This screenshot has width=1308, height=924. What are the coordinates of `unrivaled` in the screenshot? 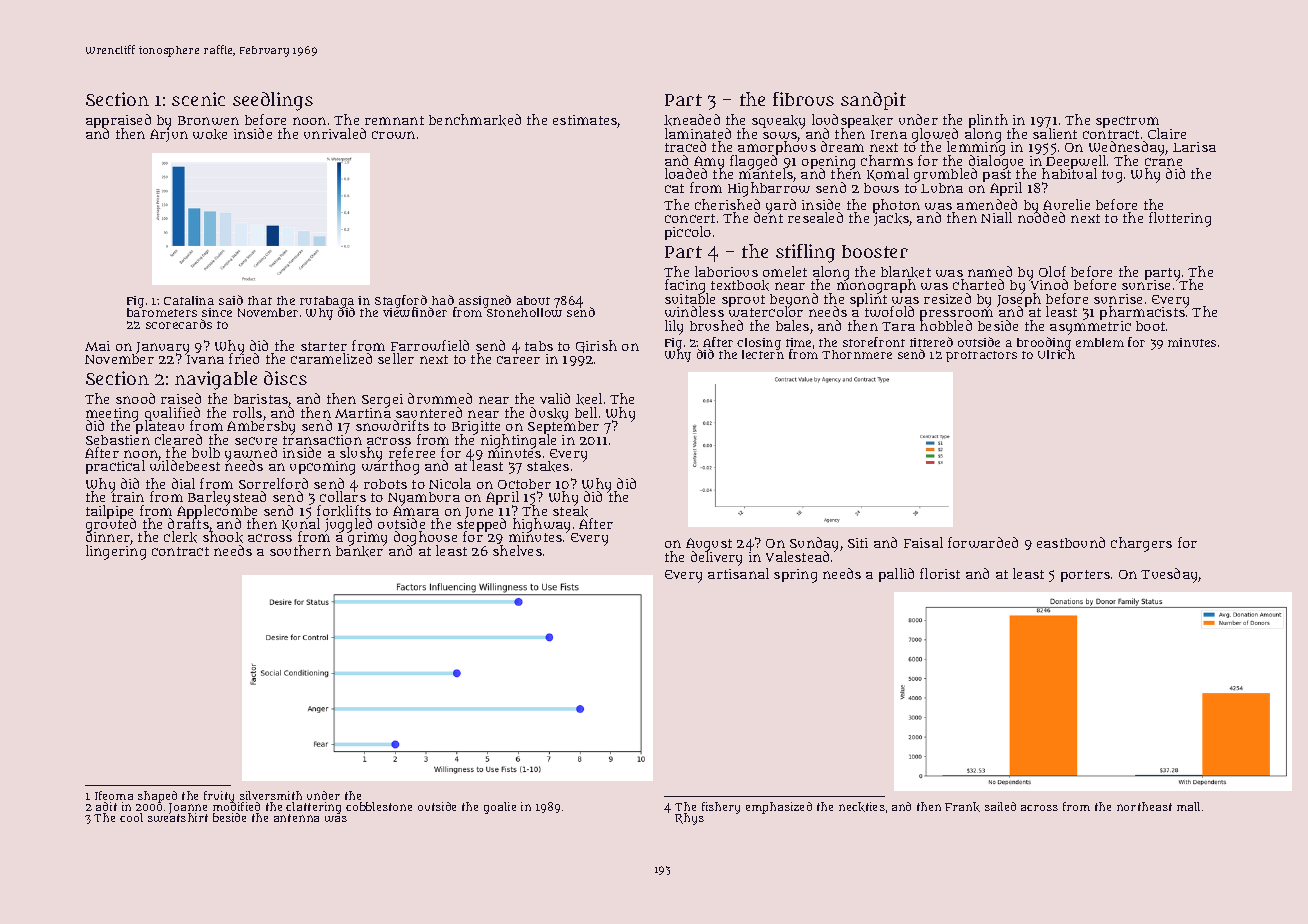 It's located at (335, 133).
